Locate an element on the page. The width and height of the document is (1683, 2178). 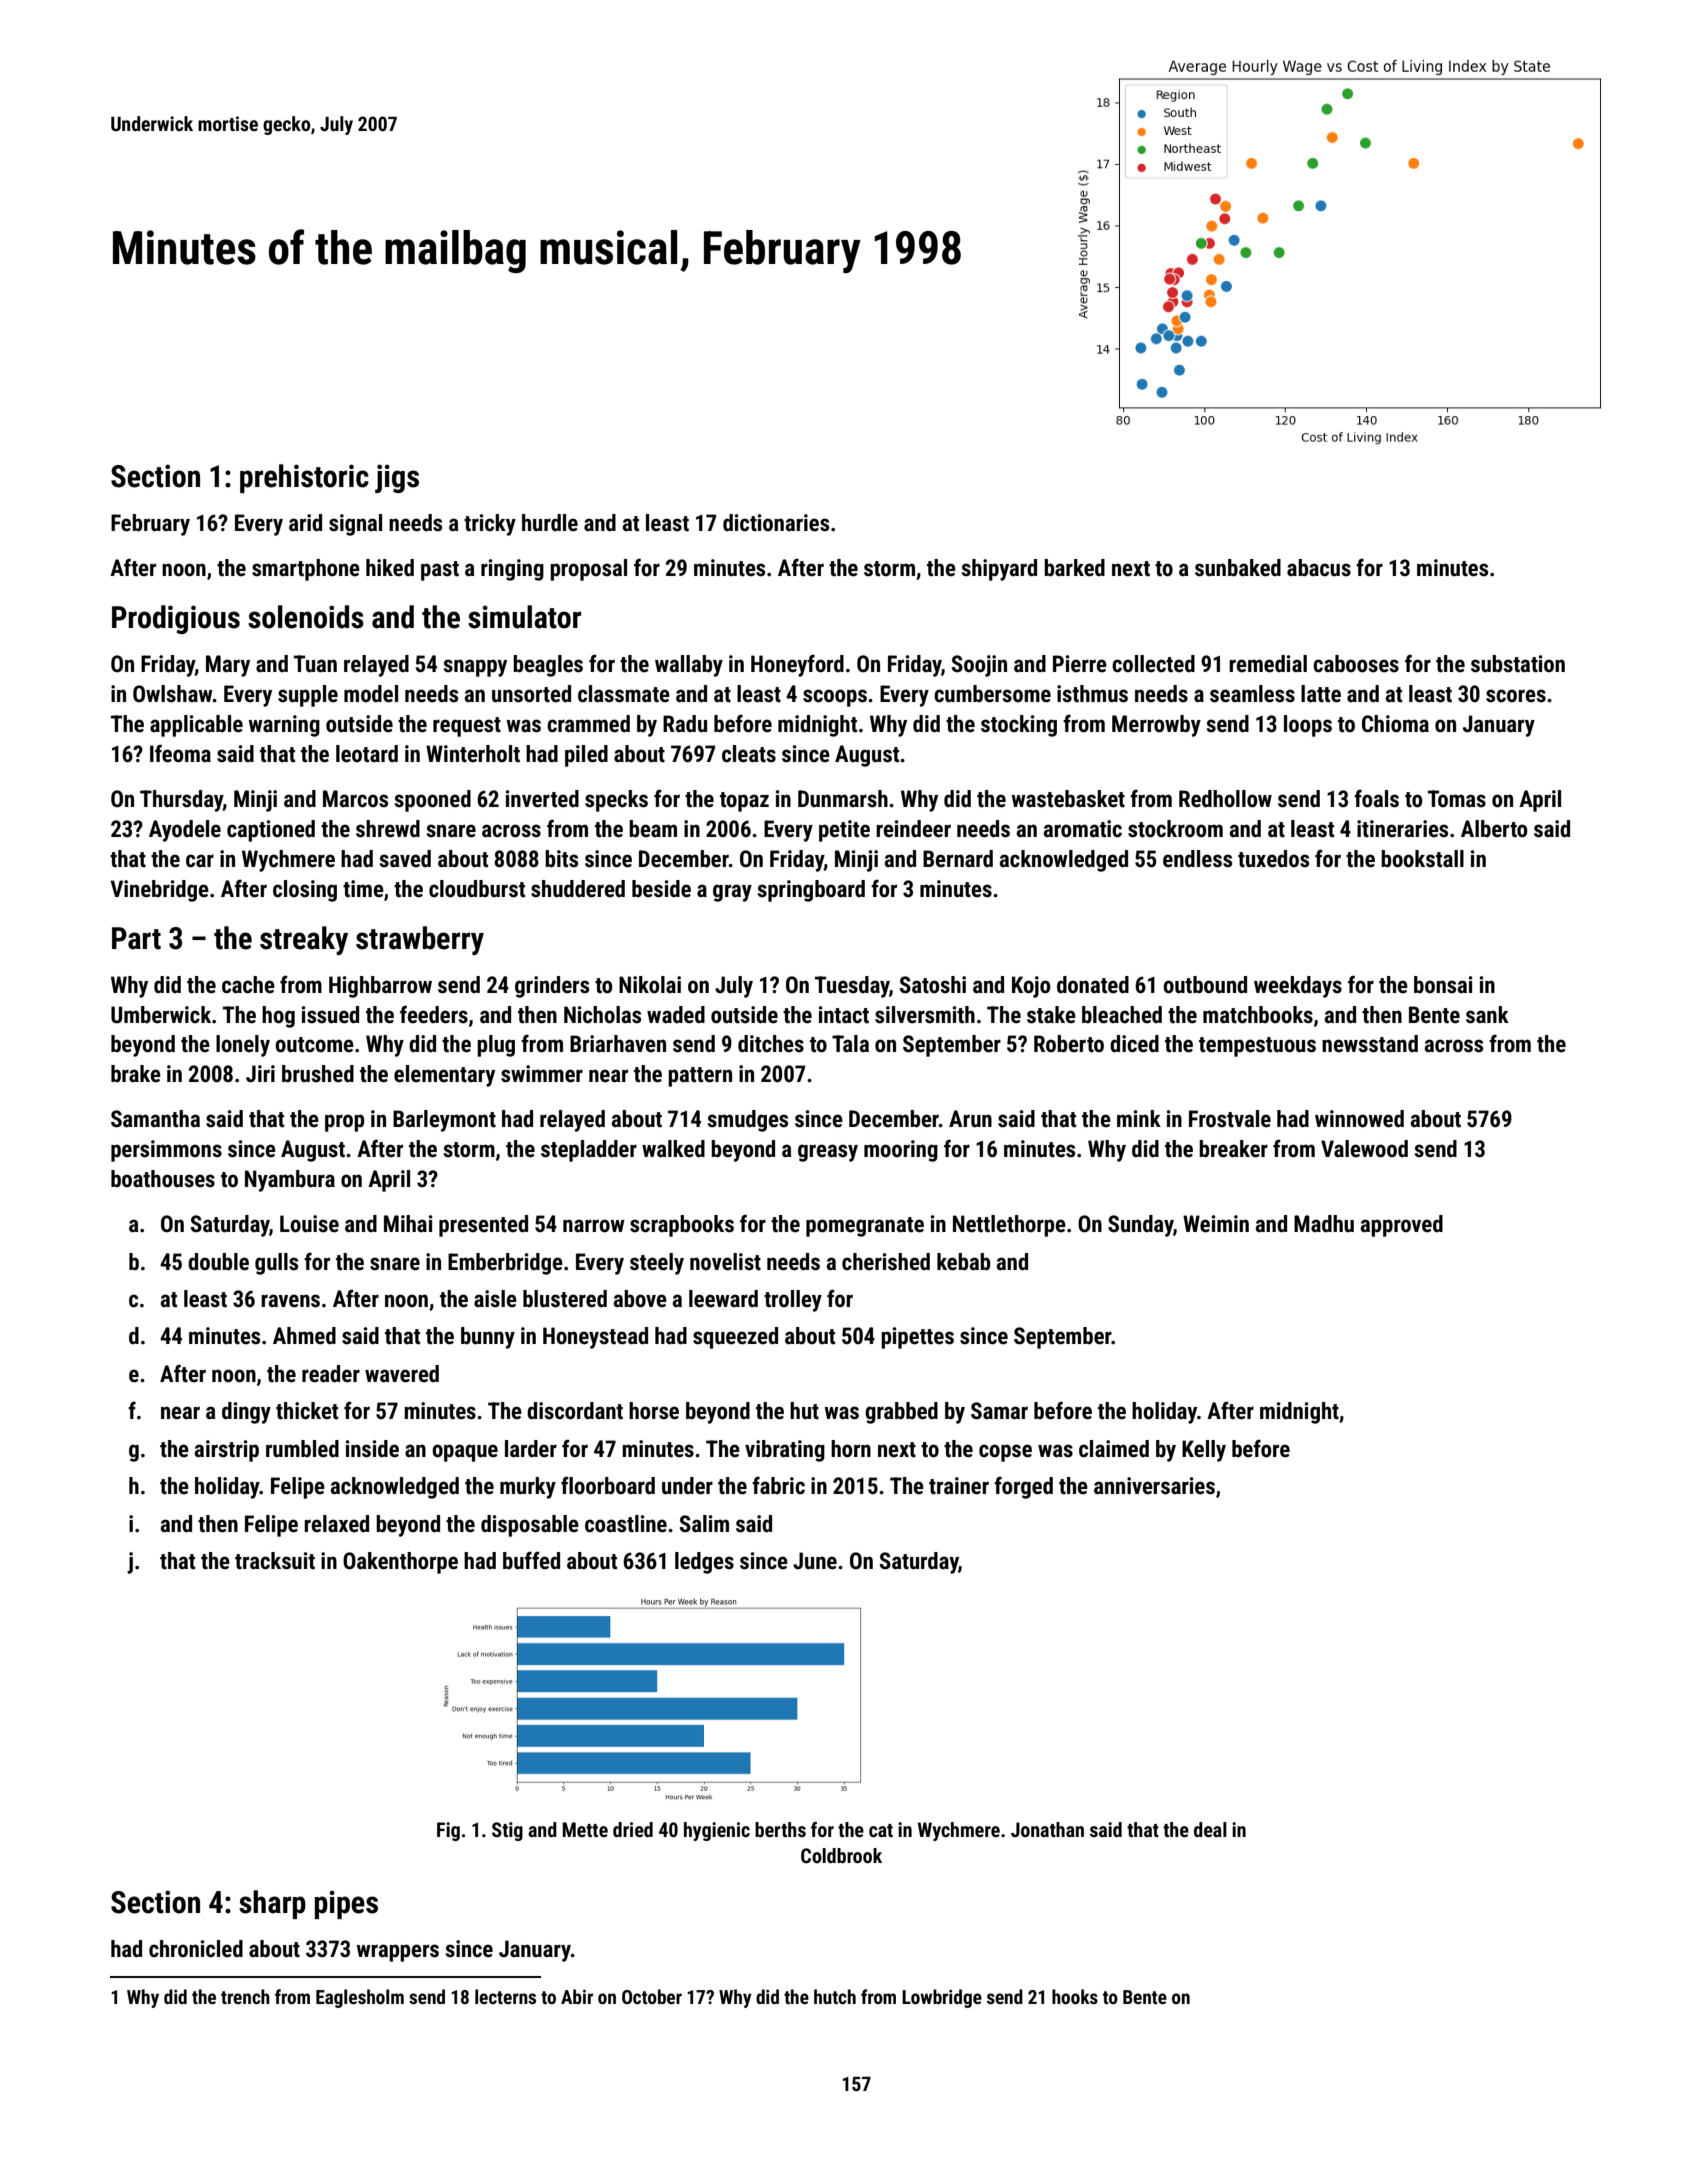
Eaglesholm is located at coordinates (360, 1998).
